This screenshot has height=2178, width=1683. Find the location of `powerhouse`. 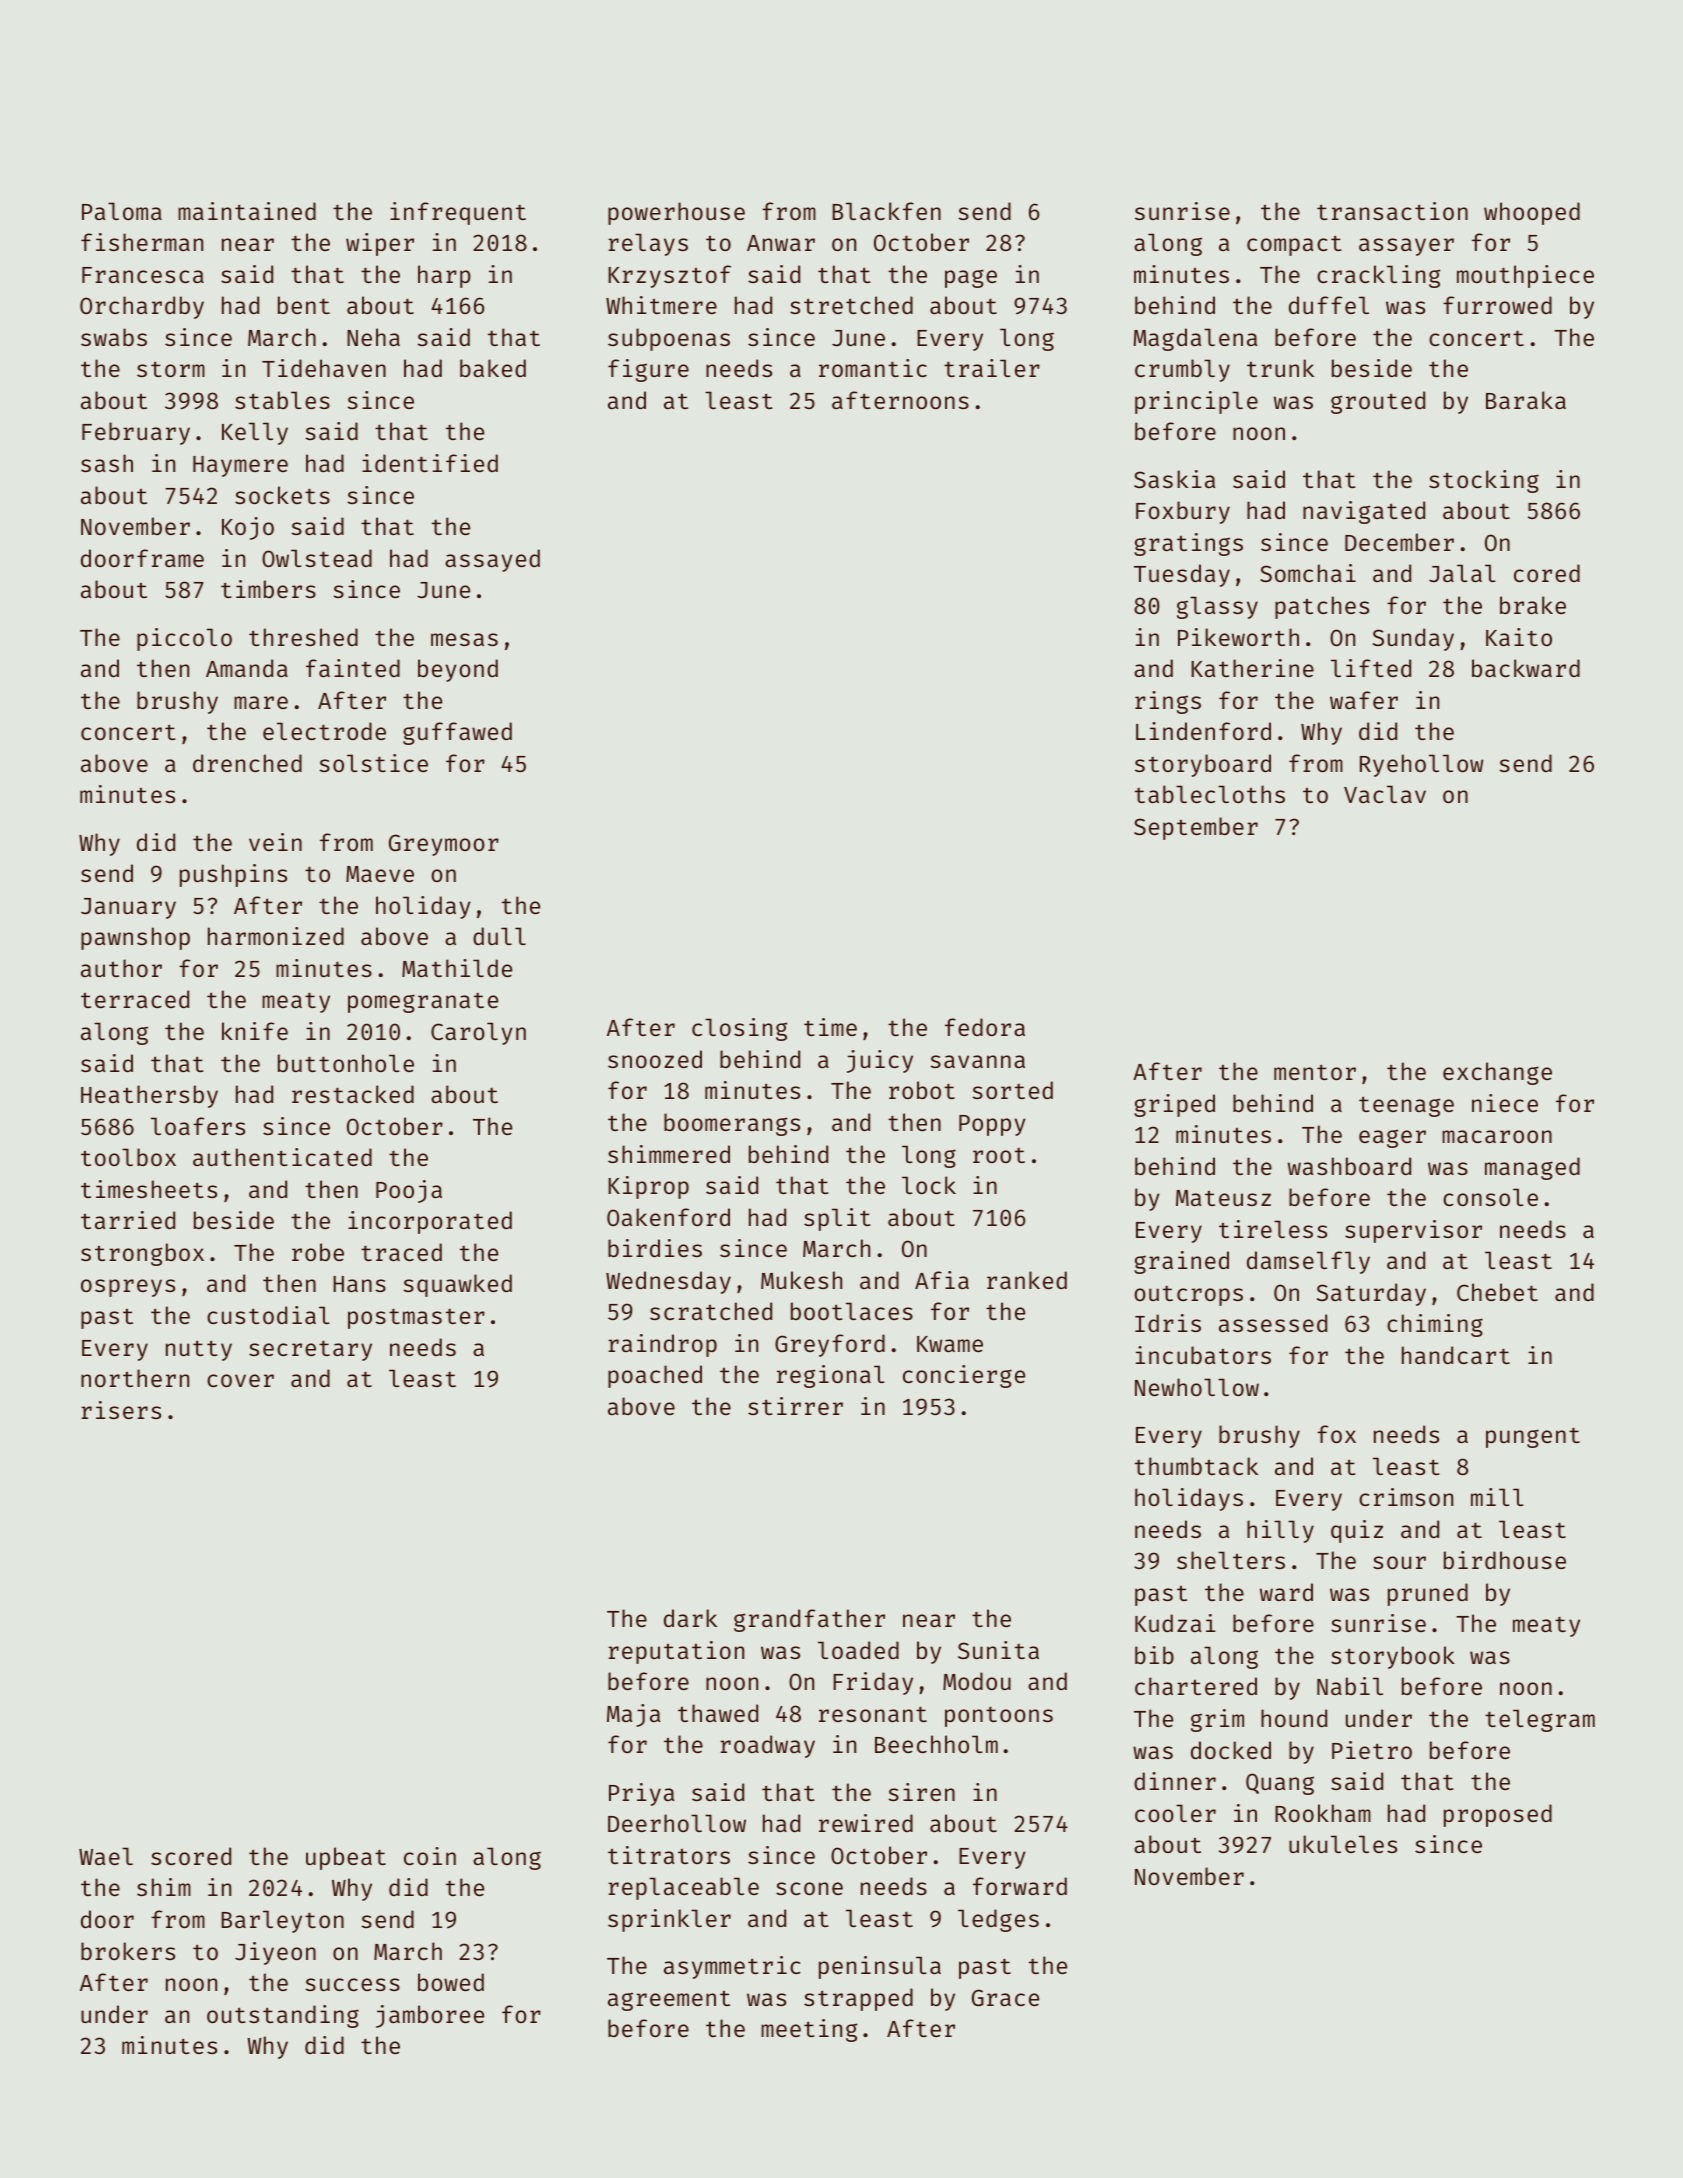

powerhouse is located at coordinates (676, 213).
